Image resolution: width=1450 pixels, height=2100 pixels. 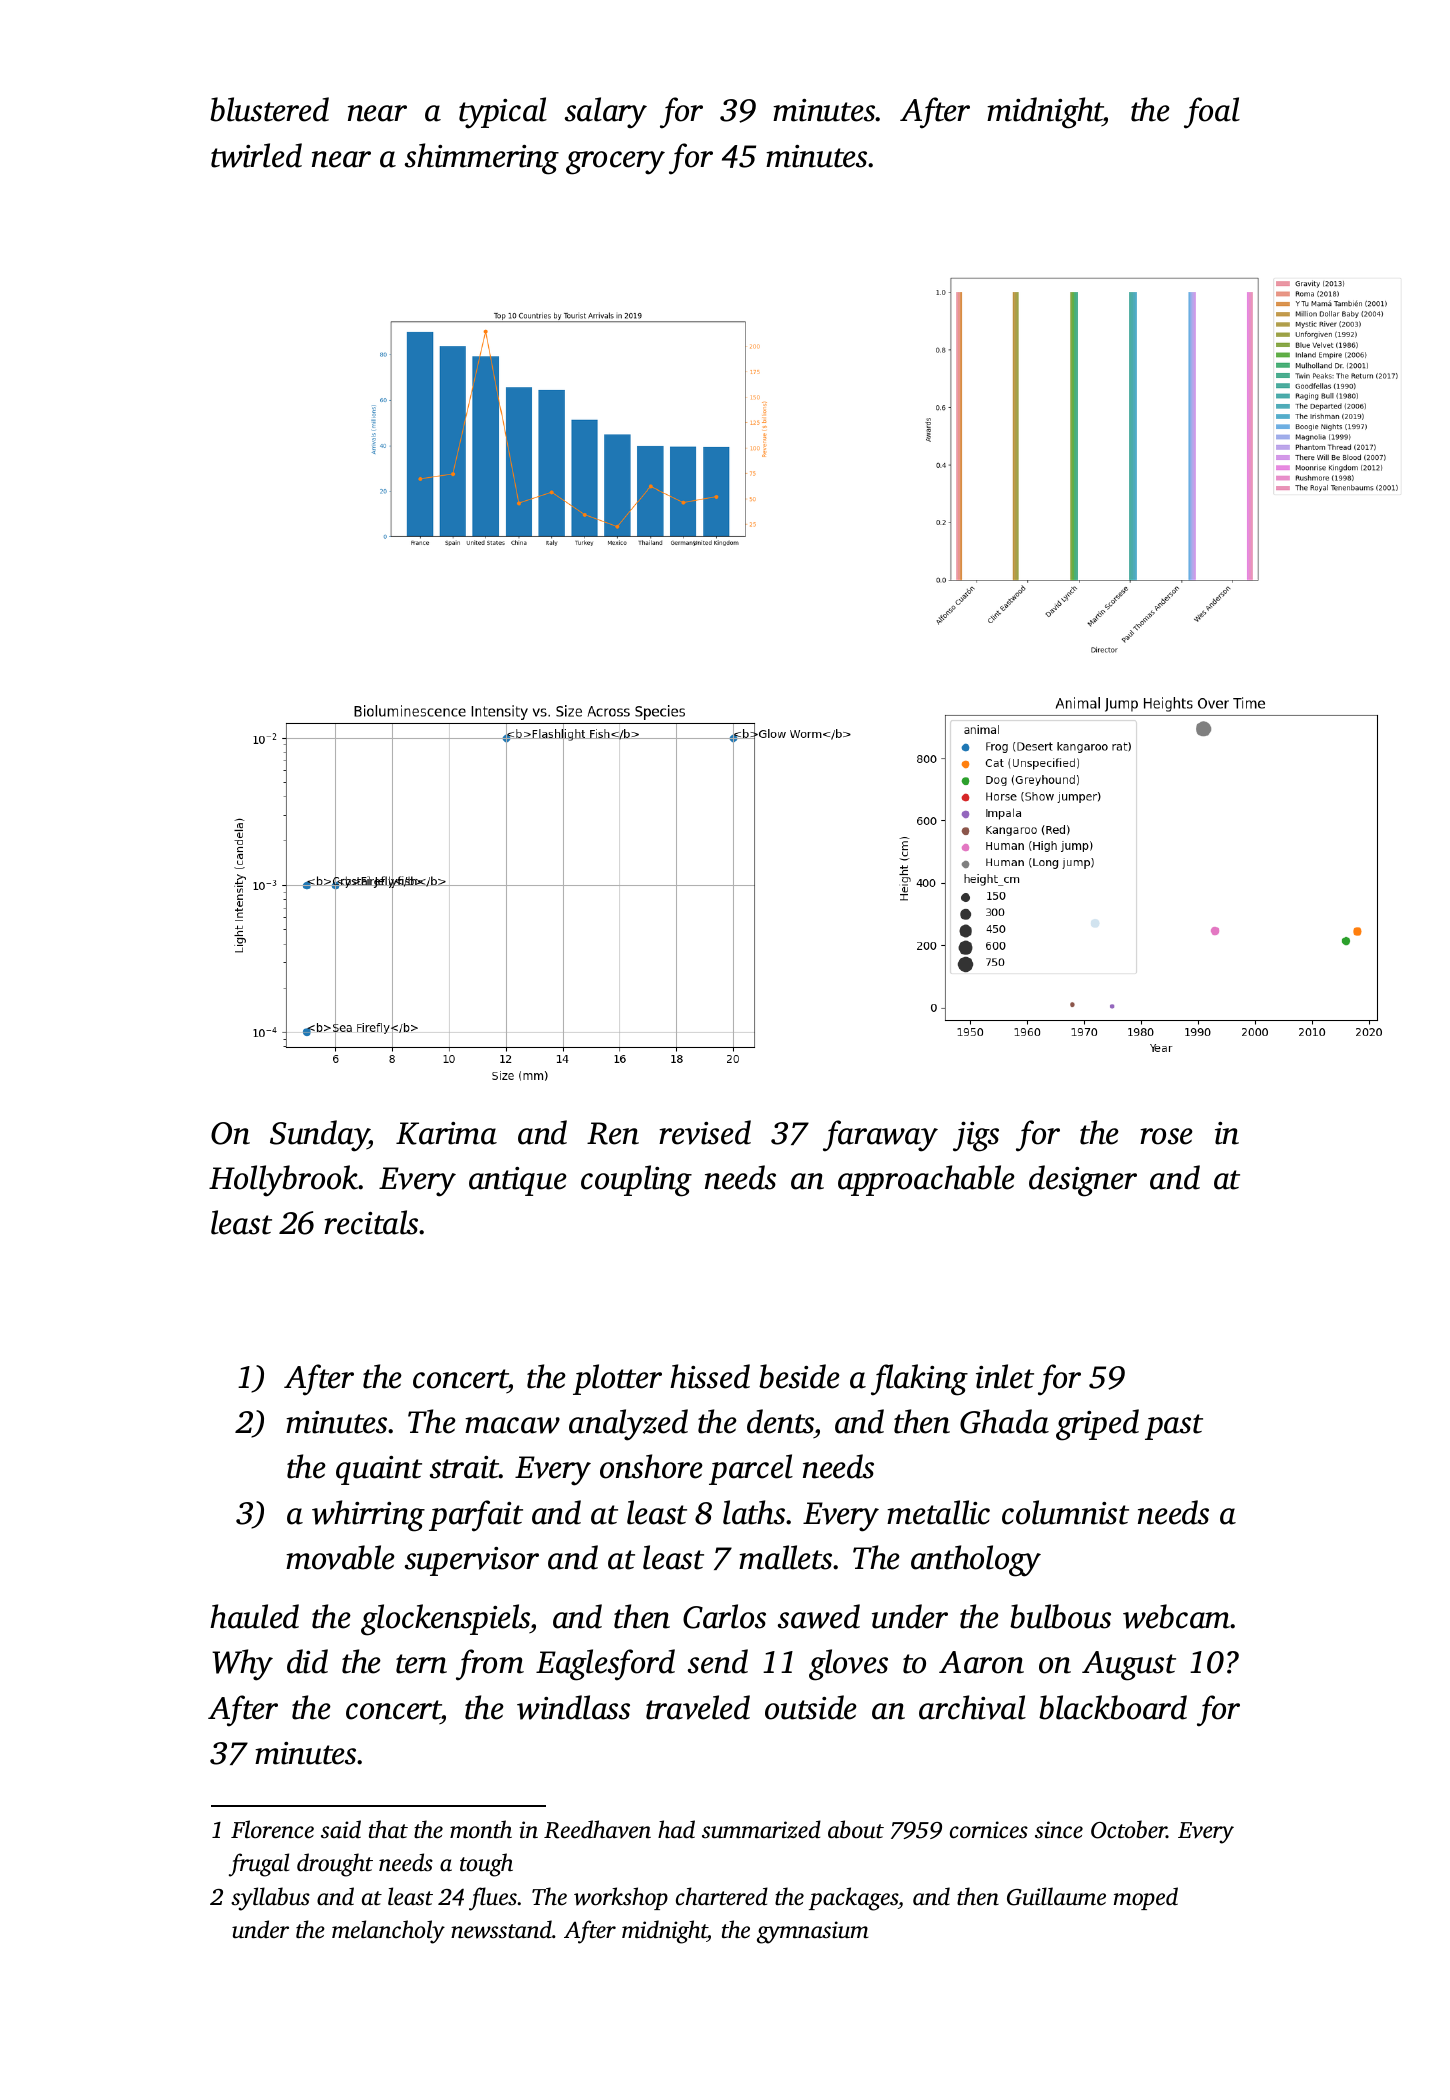 What do you see at coordinates (705, 1132) in the document?
I see `revised` at bounding box center [705, 1132].
